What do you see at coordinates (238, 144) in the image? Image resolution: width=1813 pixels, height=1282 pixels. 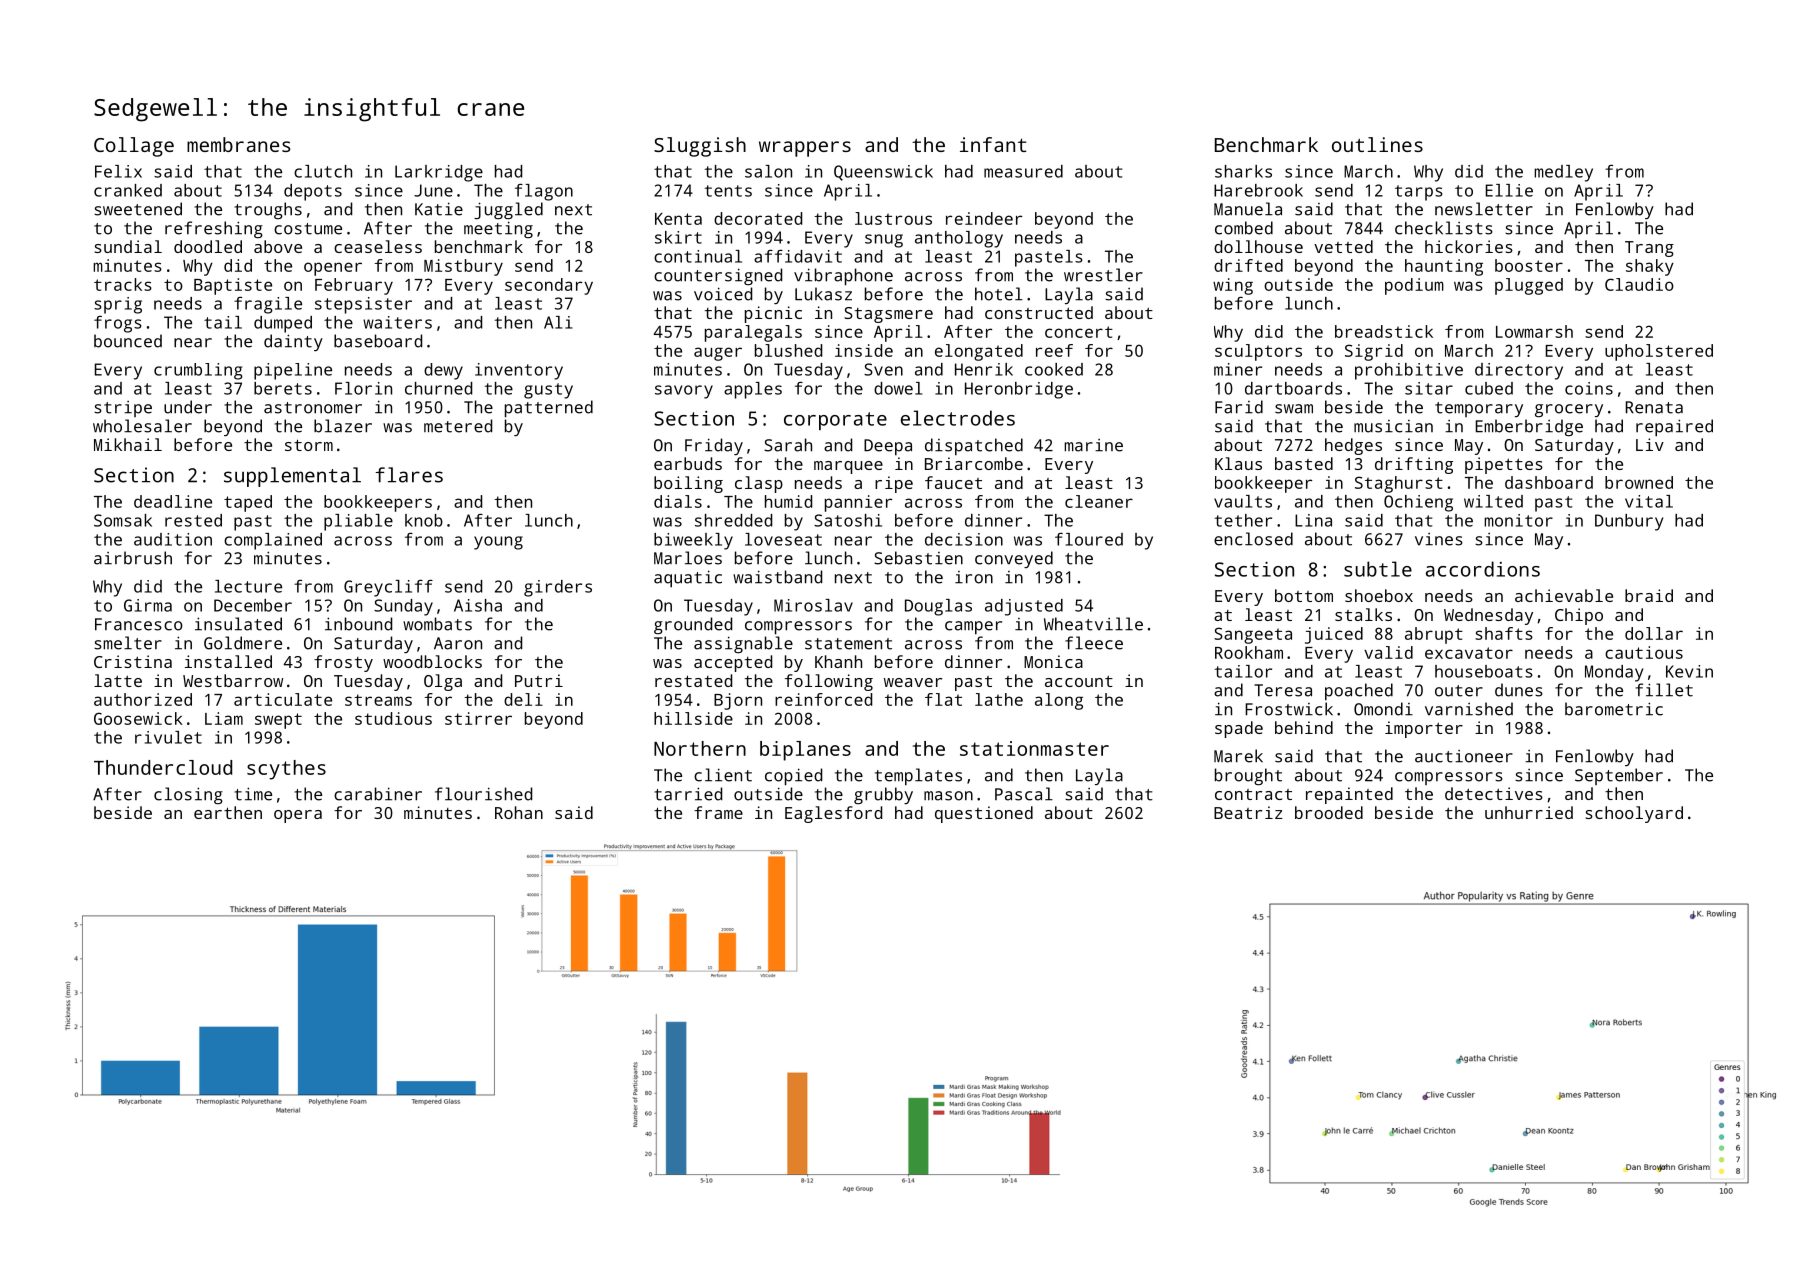 I see `membranes` at bounding box center [238, 144].
